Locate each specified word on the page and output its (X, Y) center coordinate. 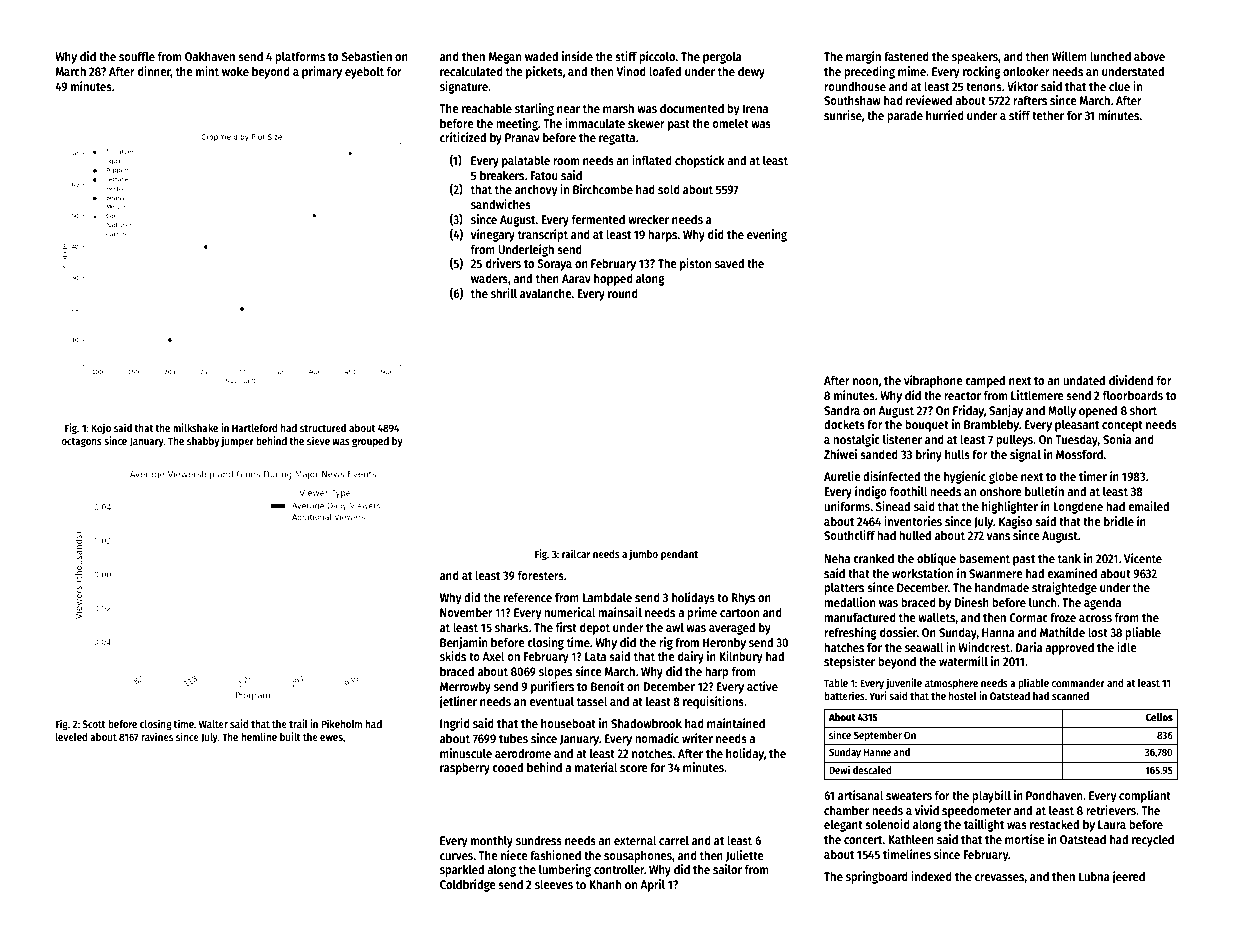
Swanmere (995, 573)
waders (489, 278)
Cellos (1159, 717)
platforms (300, 57)
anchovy (536, 190)
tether (1048, 115)
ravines (157, 736)
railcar (576, 553)
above (1149, 56)
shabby (203, 442)
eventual (551, 701)
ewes (331, 738)
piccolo (657, 57)
